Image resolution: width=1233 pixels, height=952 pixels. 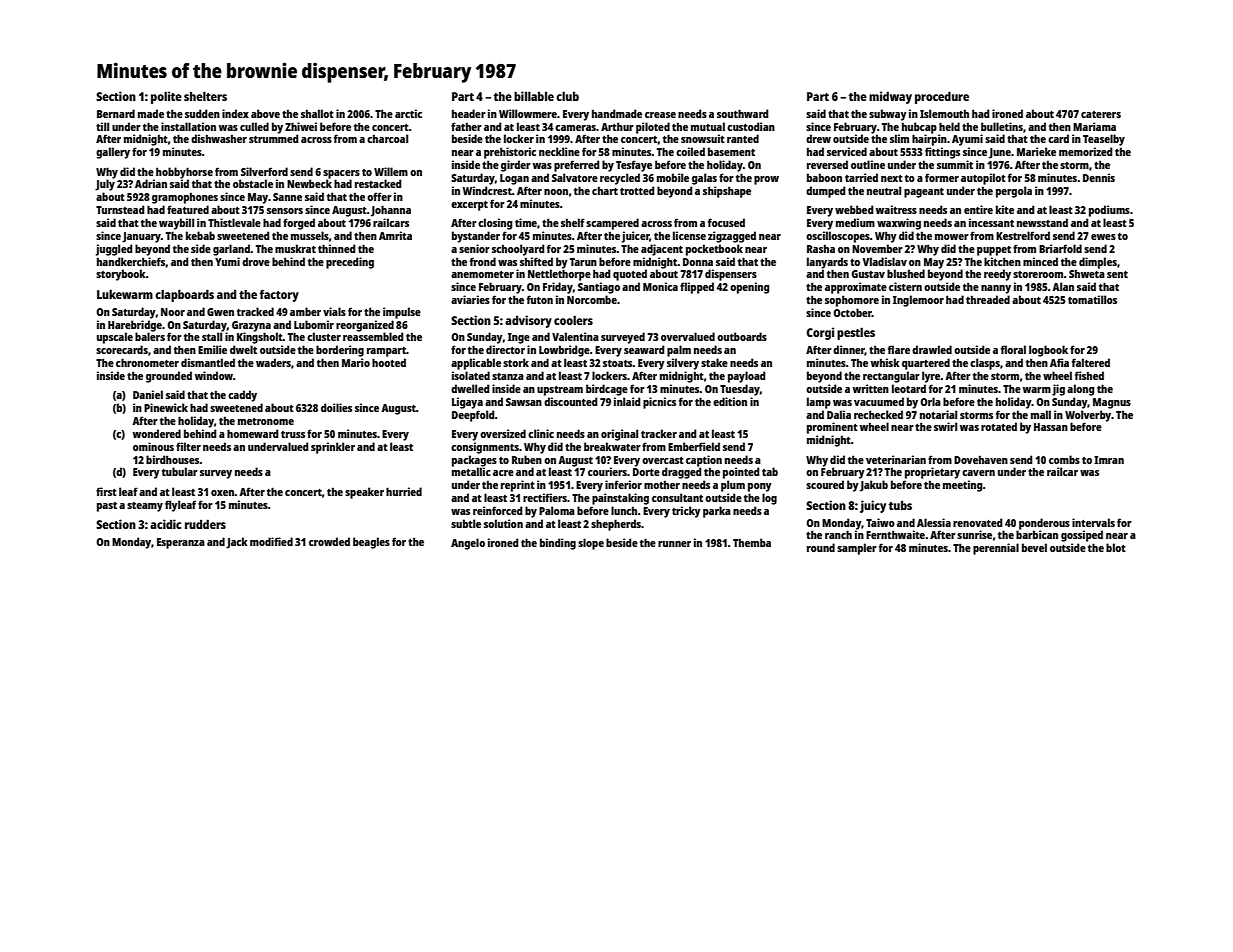 I want to click on shallot, so click(x=317, y=113).
